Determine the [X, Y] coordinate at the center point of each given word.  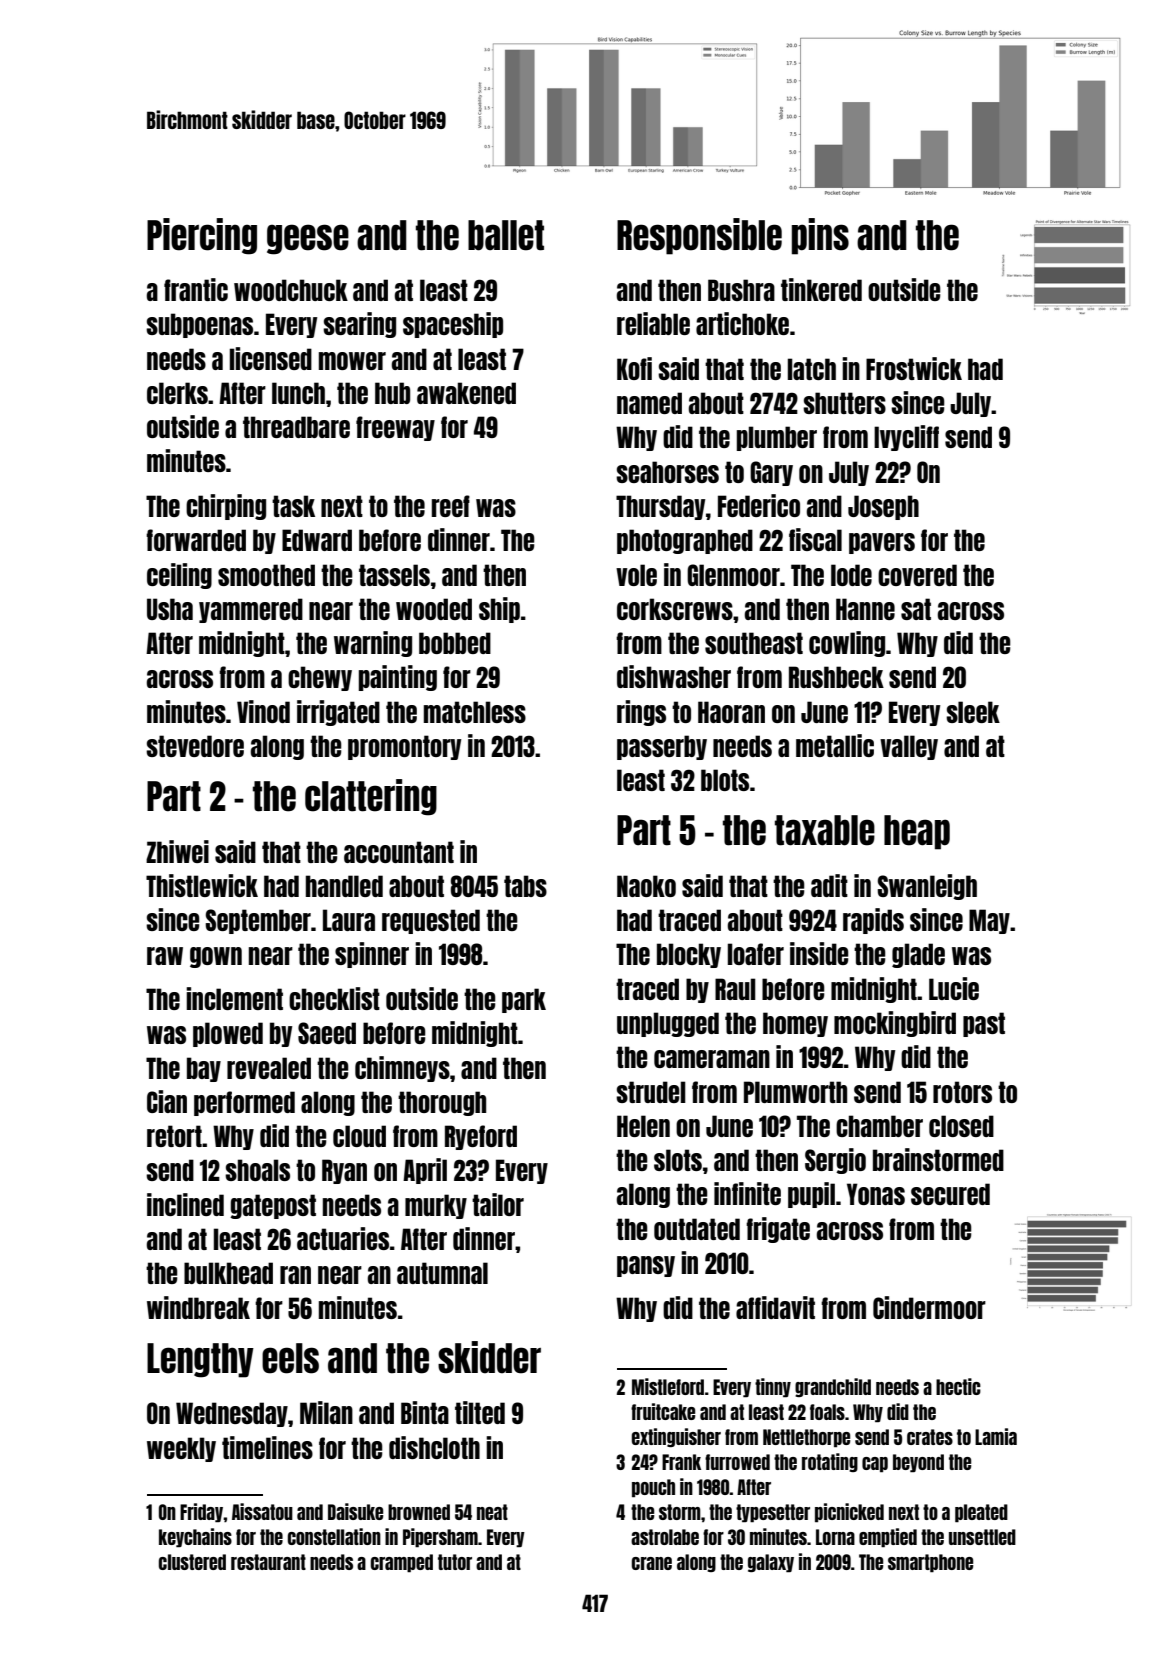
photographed [685, 541]
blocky [689, 955]
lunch [298, 393]
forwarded [196, 540]
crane [652, 1563]
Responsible [699, 236]
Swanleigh [927, 887]
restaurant [268, 1562]
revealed [269, 1068]
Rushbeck [836, 677]
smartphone [930, 1563]
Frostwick [914, 368]
